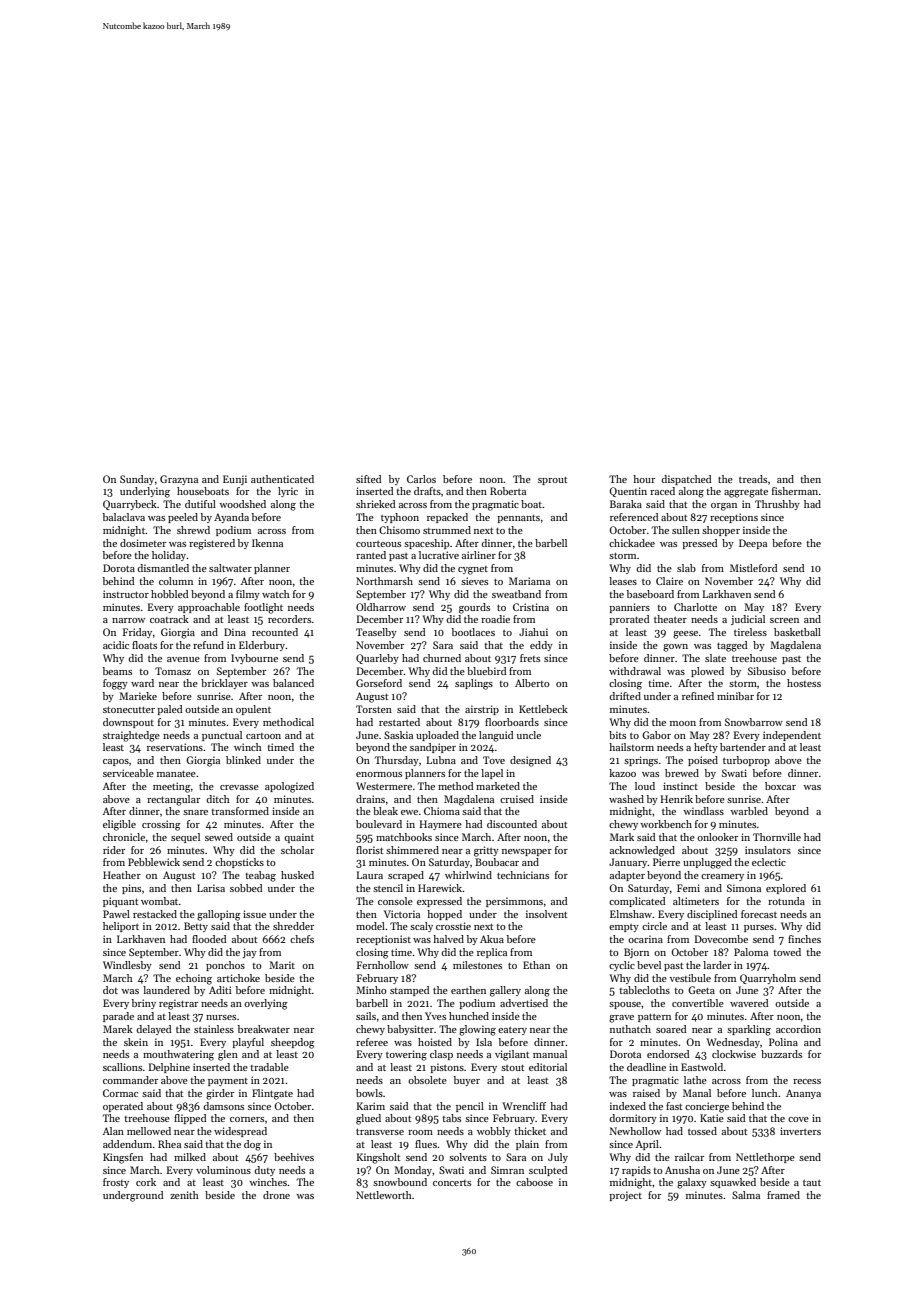 The image size is (924, 1308). What do you see at coordinates (122, 875) in the screenshot?
I see `Heather` at bounding box center [122, 875].
